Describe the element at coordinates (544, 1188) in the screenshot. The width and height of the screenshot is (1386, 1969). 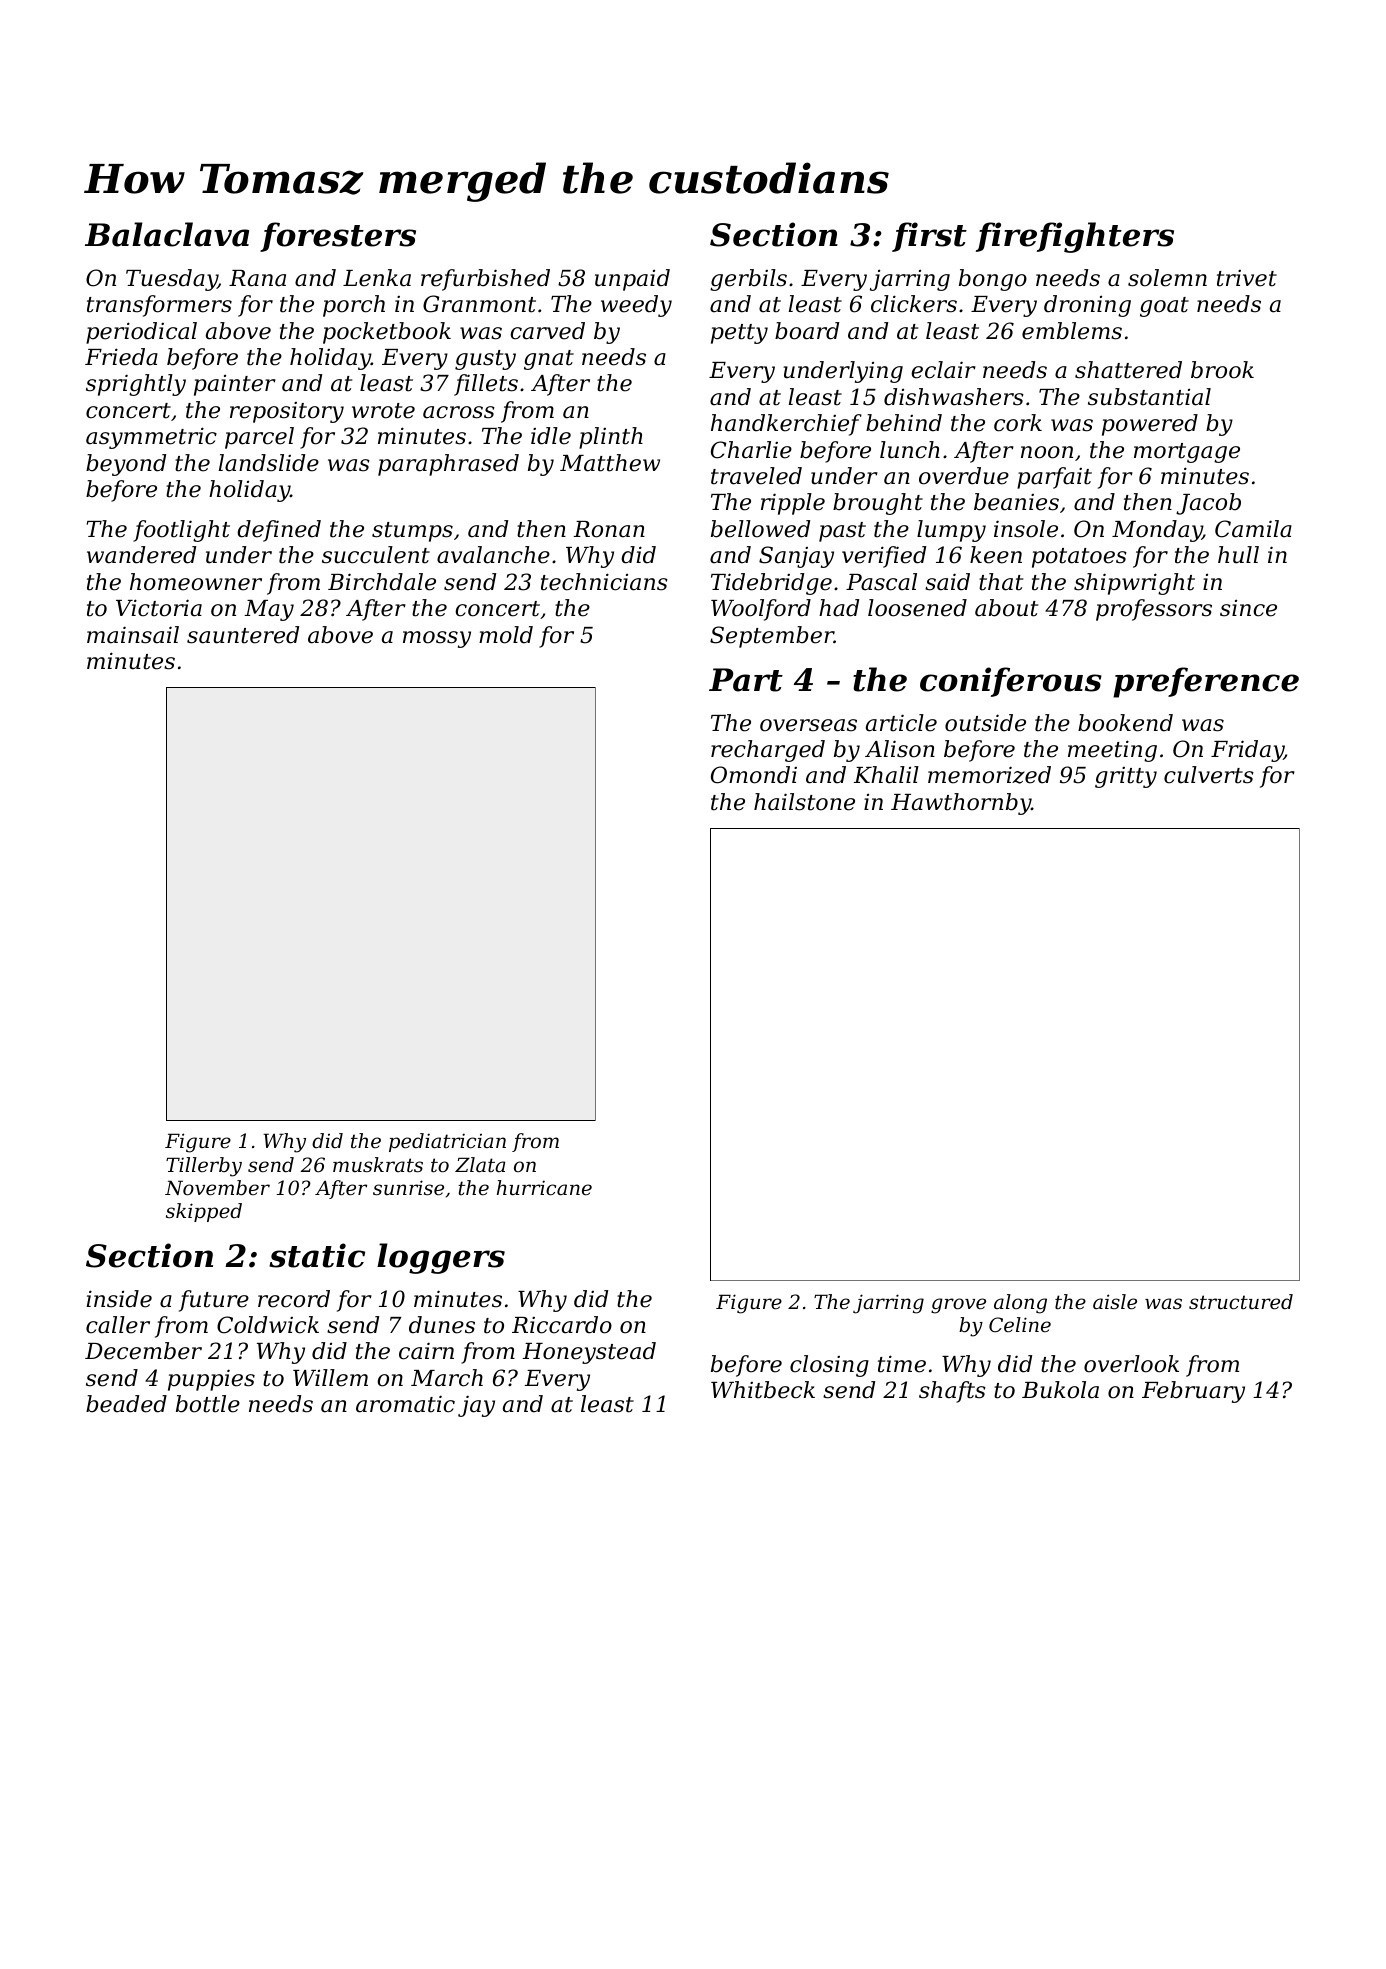
I see `hurricane` at that location.
